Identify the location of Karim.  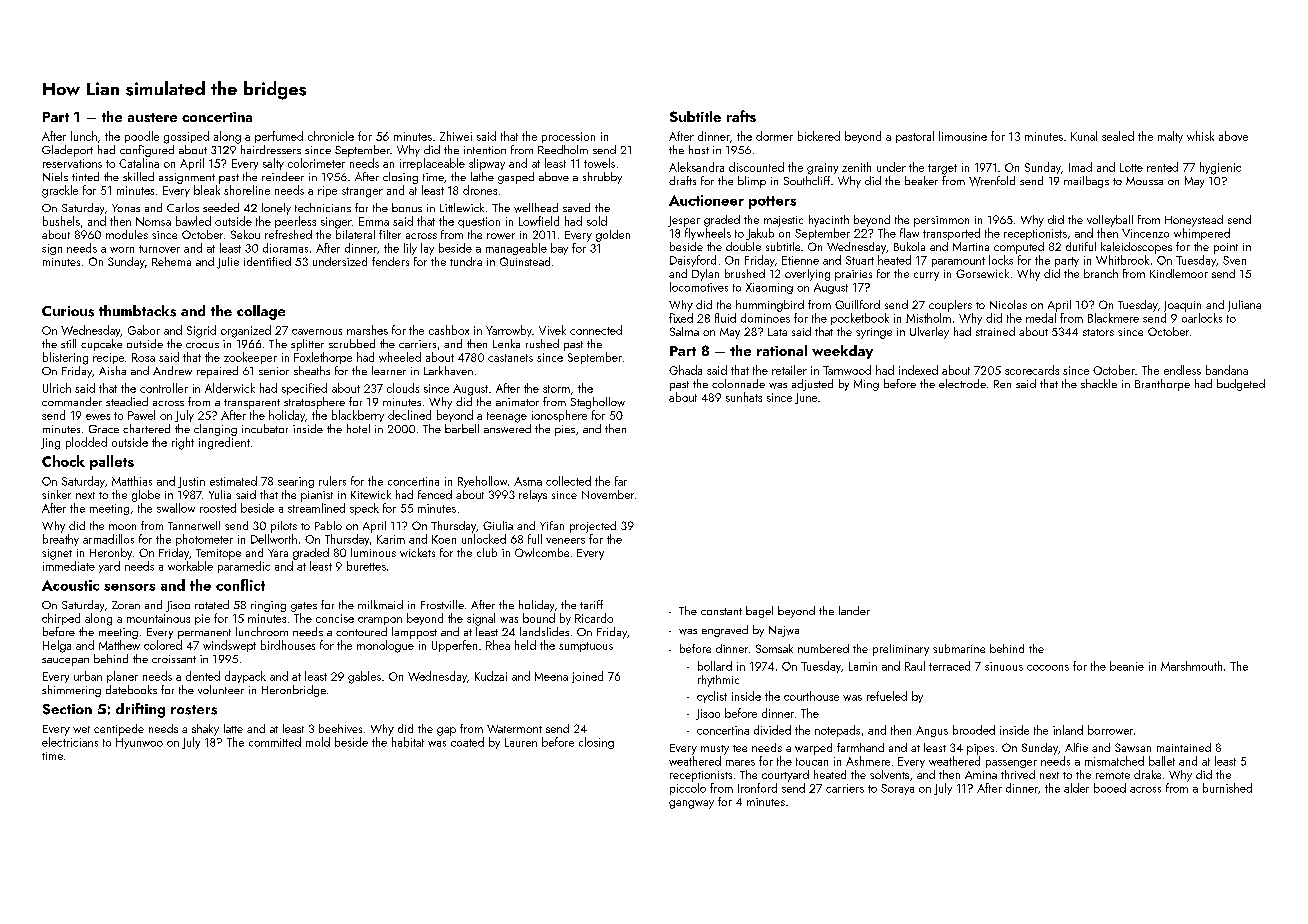
(391, 539).
